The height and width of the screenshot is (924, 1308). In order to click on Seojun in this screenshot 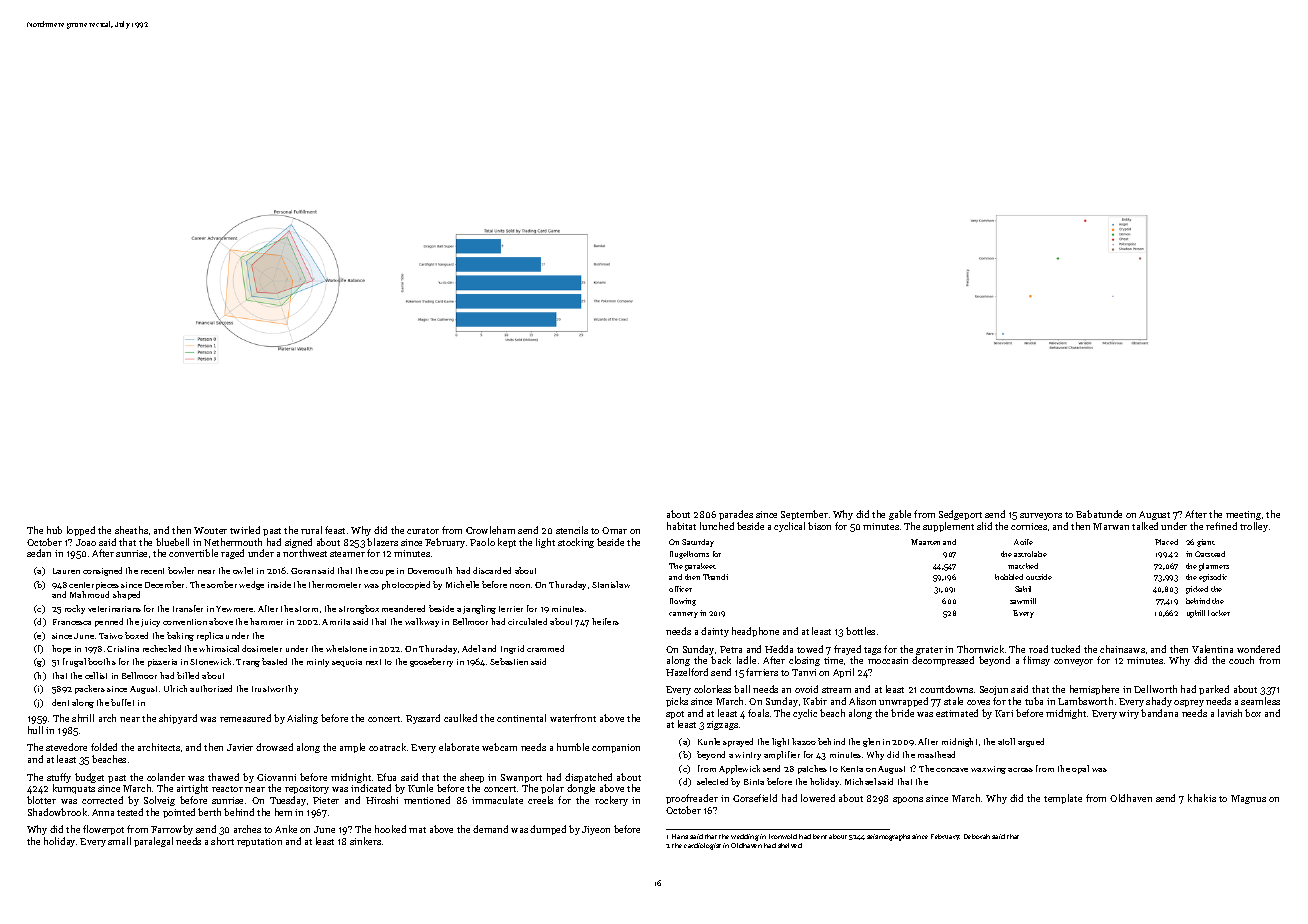, I will do `click(994, 690)`.
